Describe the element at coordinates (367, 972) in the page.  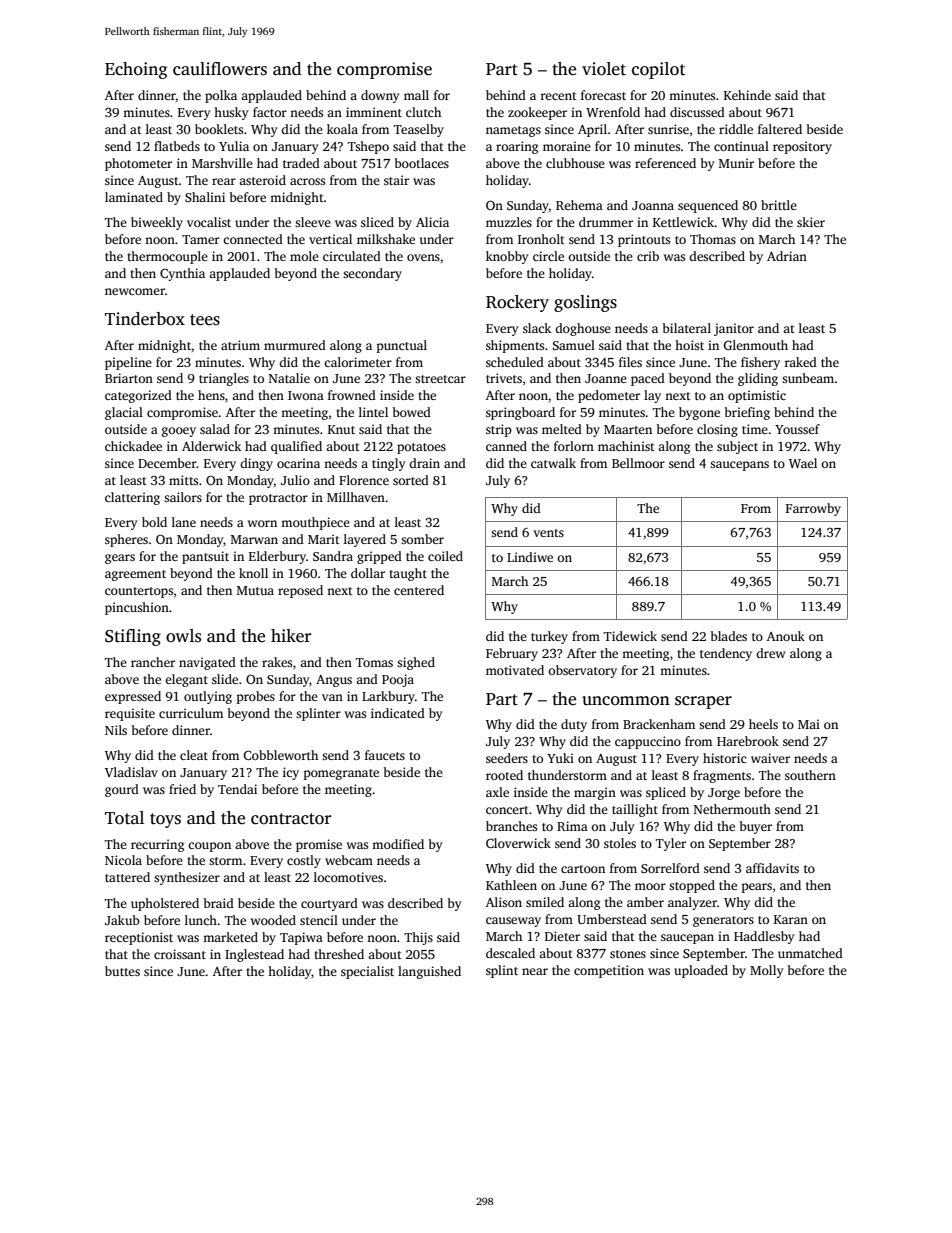
I see `specialist` at that location.
